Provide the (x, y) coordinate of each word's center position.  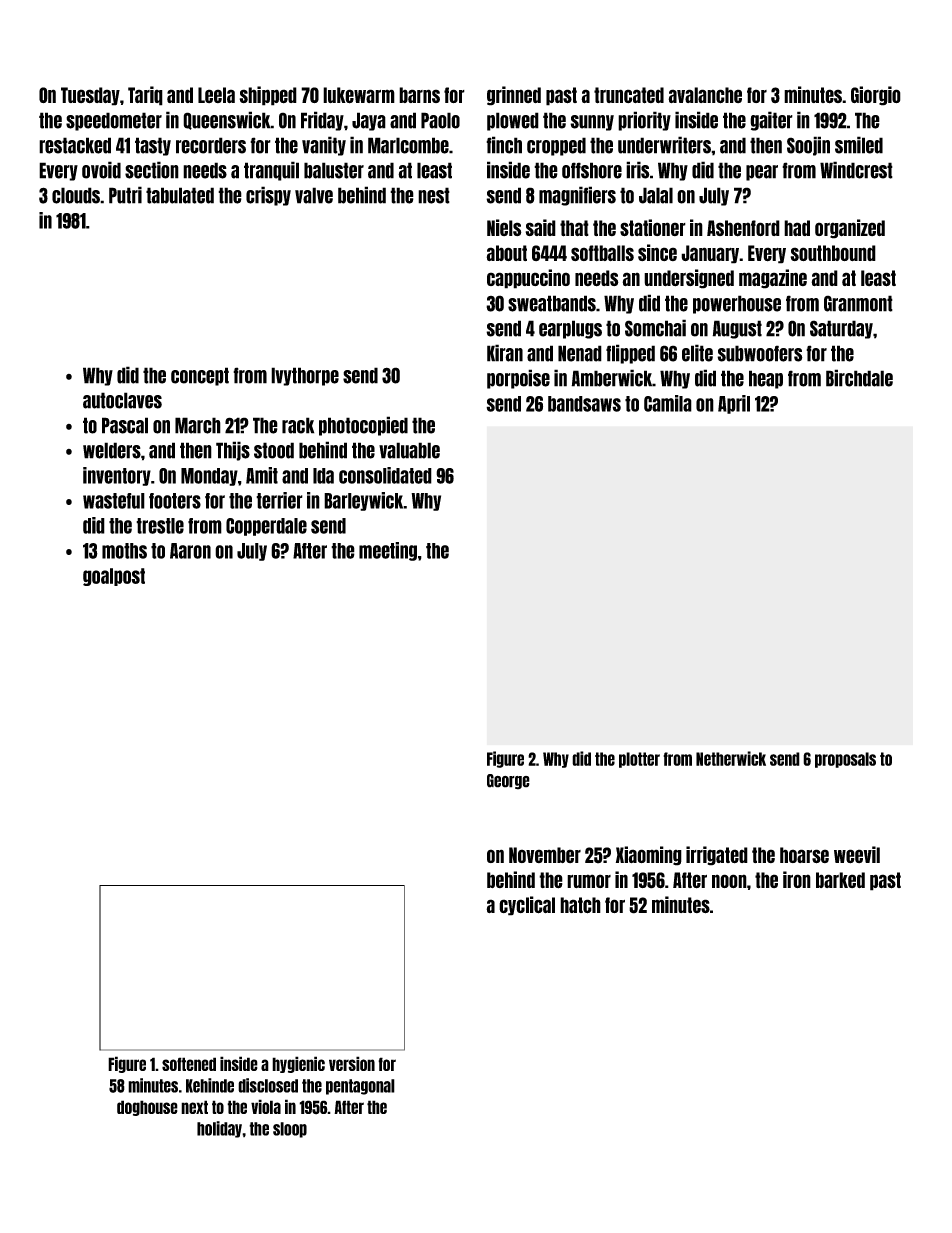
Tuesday (90, 96)
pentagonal (360, 1087)
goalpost (114, 577)
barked (840, 880)
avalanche (705, 95)
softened (189, 1064)
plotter (639, 760)
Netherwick (731, 758)
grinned (514, 96)
